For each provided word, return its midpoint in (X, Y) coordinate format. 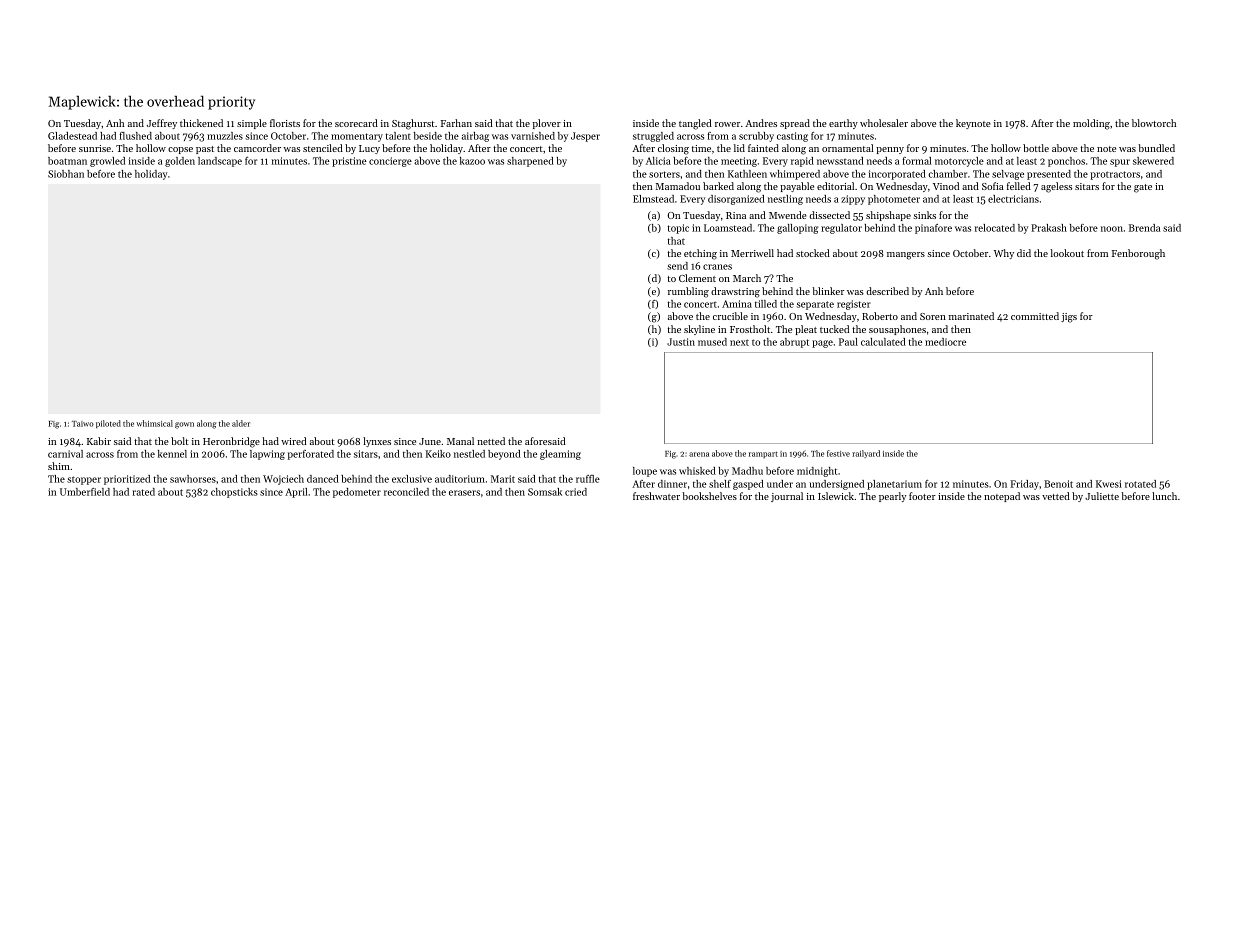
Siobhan (66, 174)
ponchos (1066, 162)
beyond (504, 455)
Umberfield (85, 492)
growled (107, 162)
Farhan (456, 123)
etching (700, 254)
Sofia (993, 186)
